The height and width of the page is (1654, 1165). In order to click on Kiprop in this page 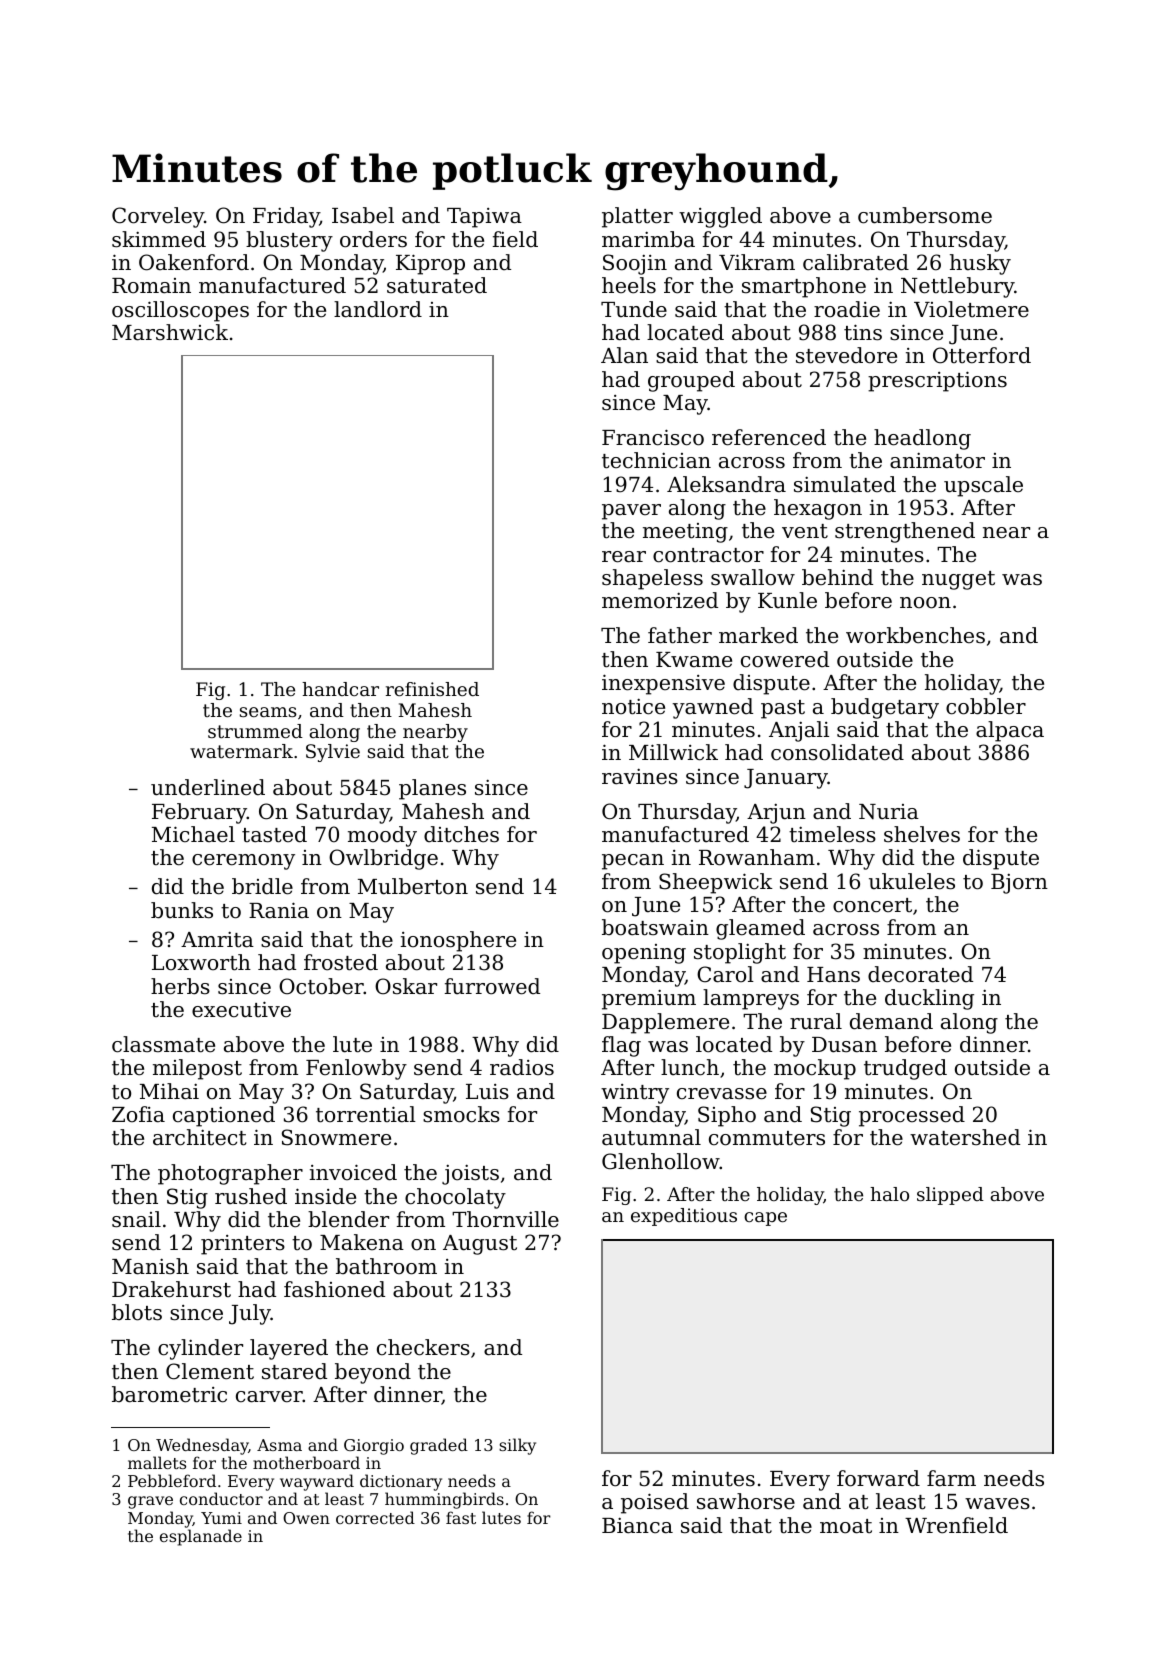, I will do `click(430, 264)`.
